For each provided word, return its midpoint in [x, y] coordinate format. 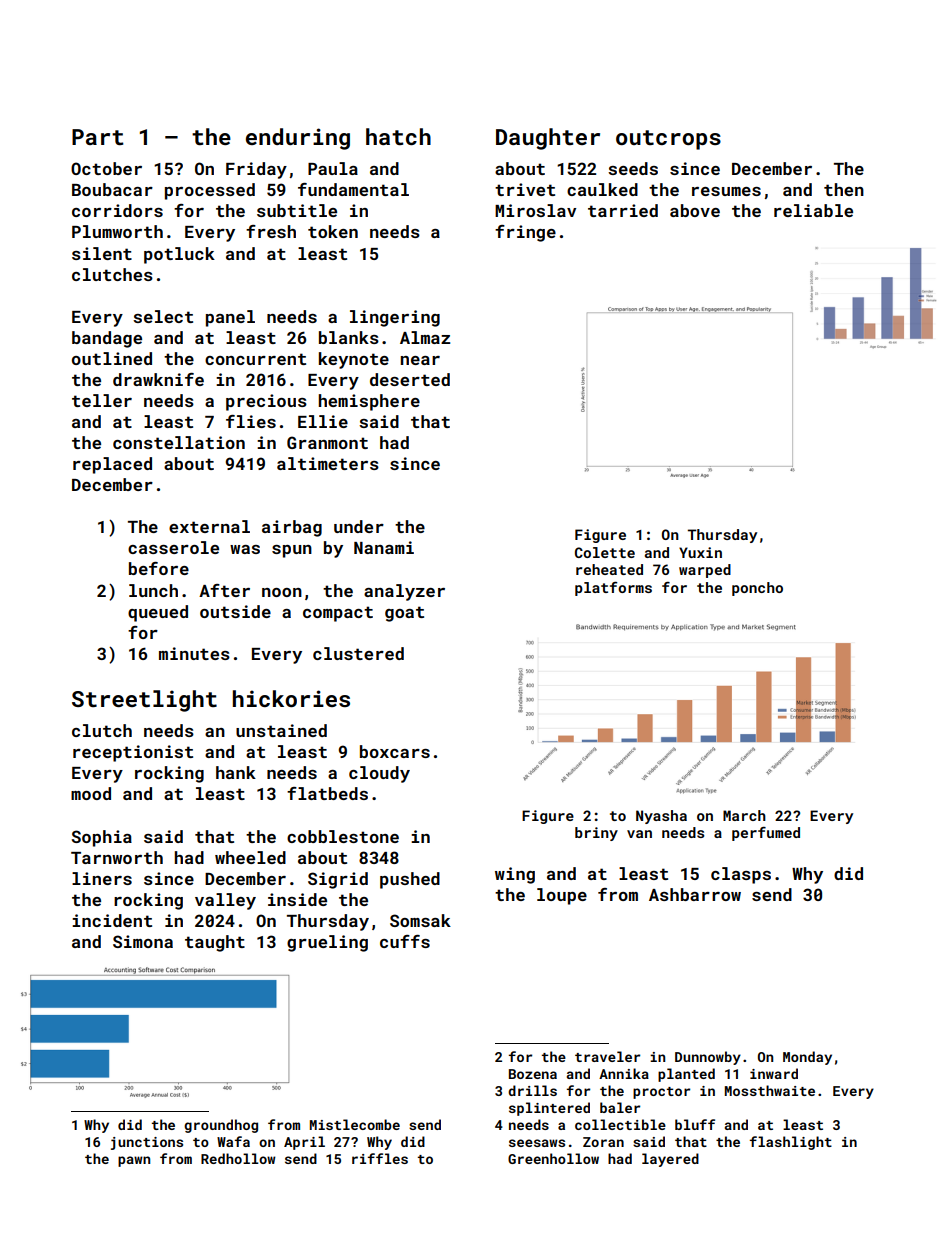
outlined [112, 358]
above [695, 210]
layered [670, 1160]
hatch [398, 136]
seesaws [537, 1143]
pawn [134, 1161]
